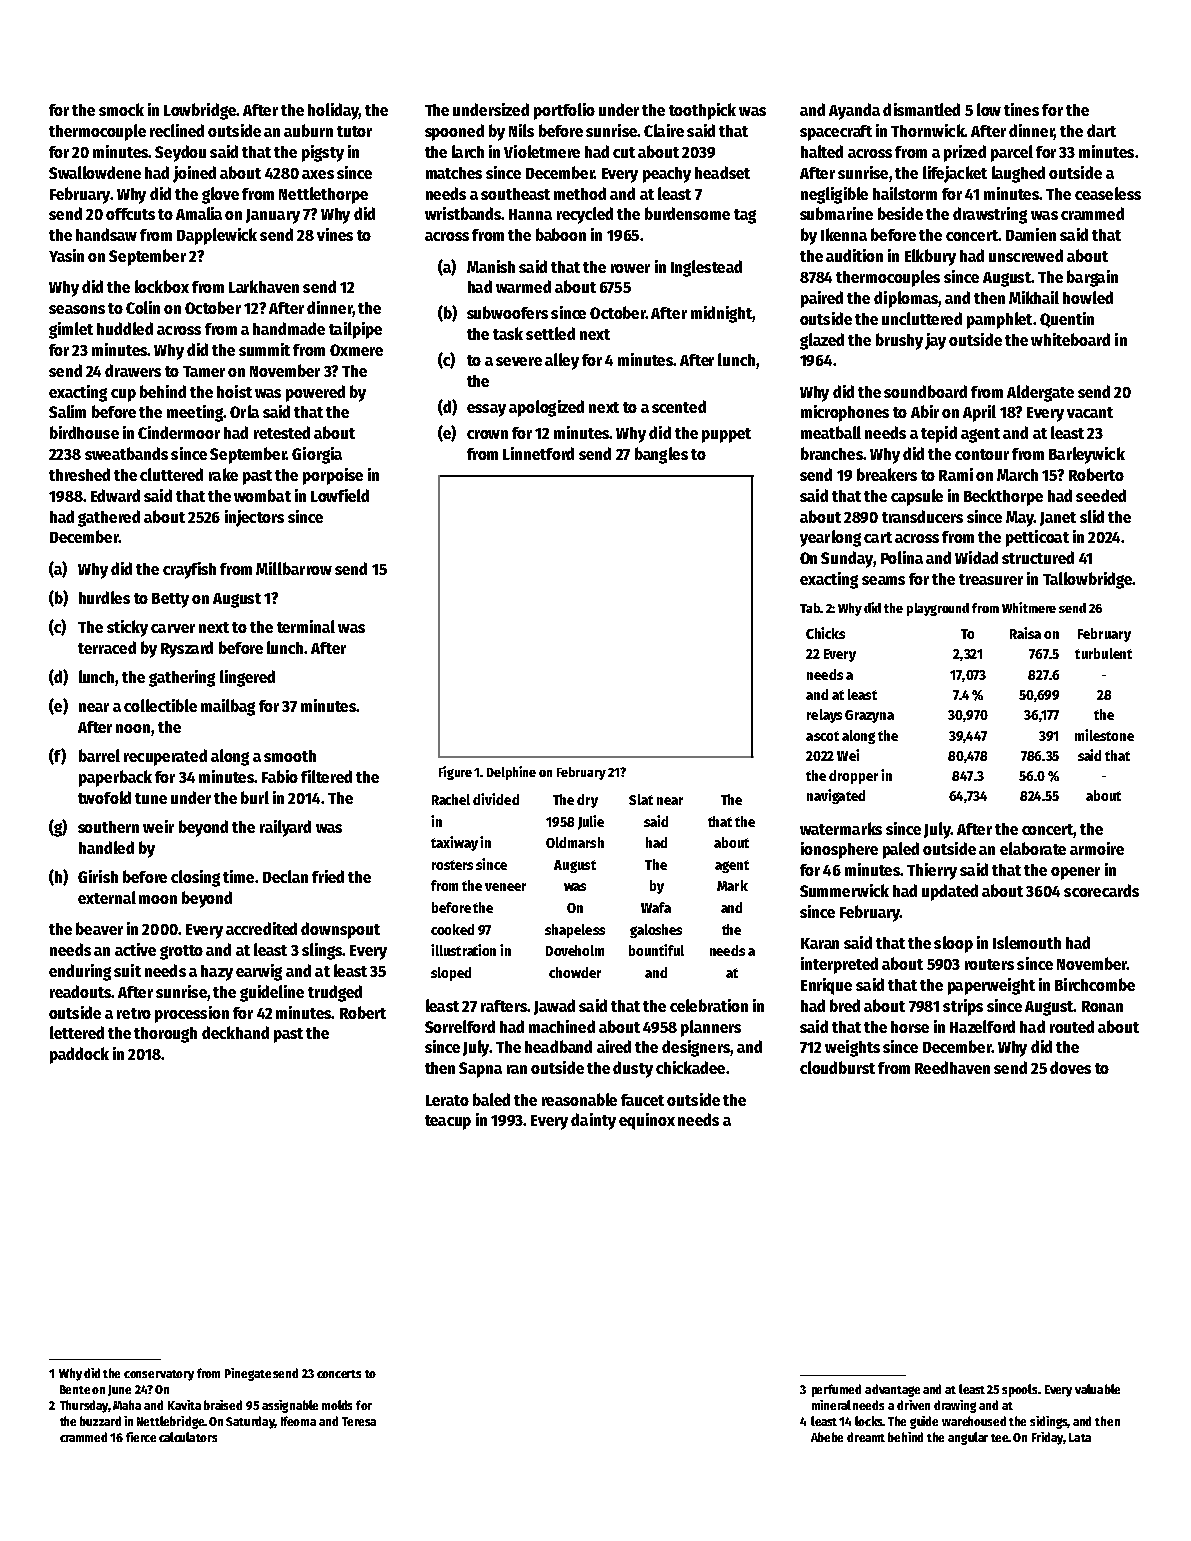 This page has width=1191, height=1541. I want to click on turbulent, so click(1103, 653).
